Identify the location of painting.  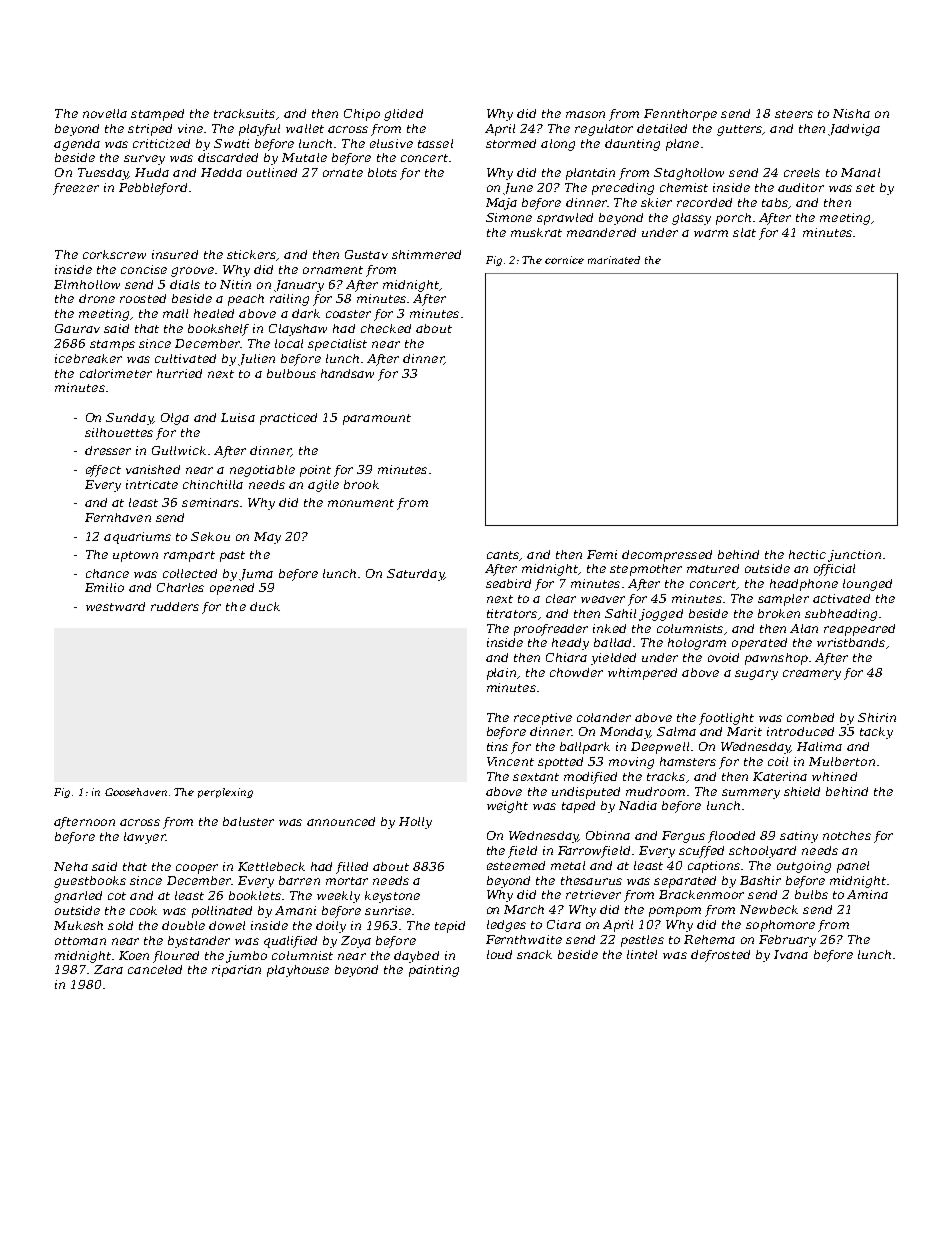
(434, 971).
